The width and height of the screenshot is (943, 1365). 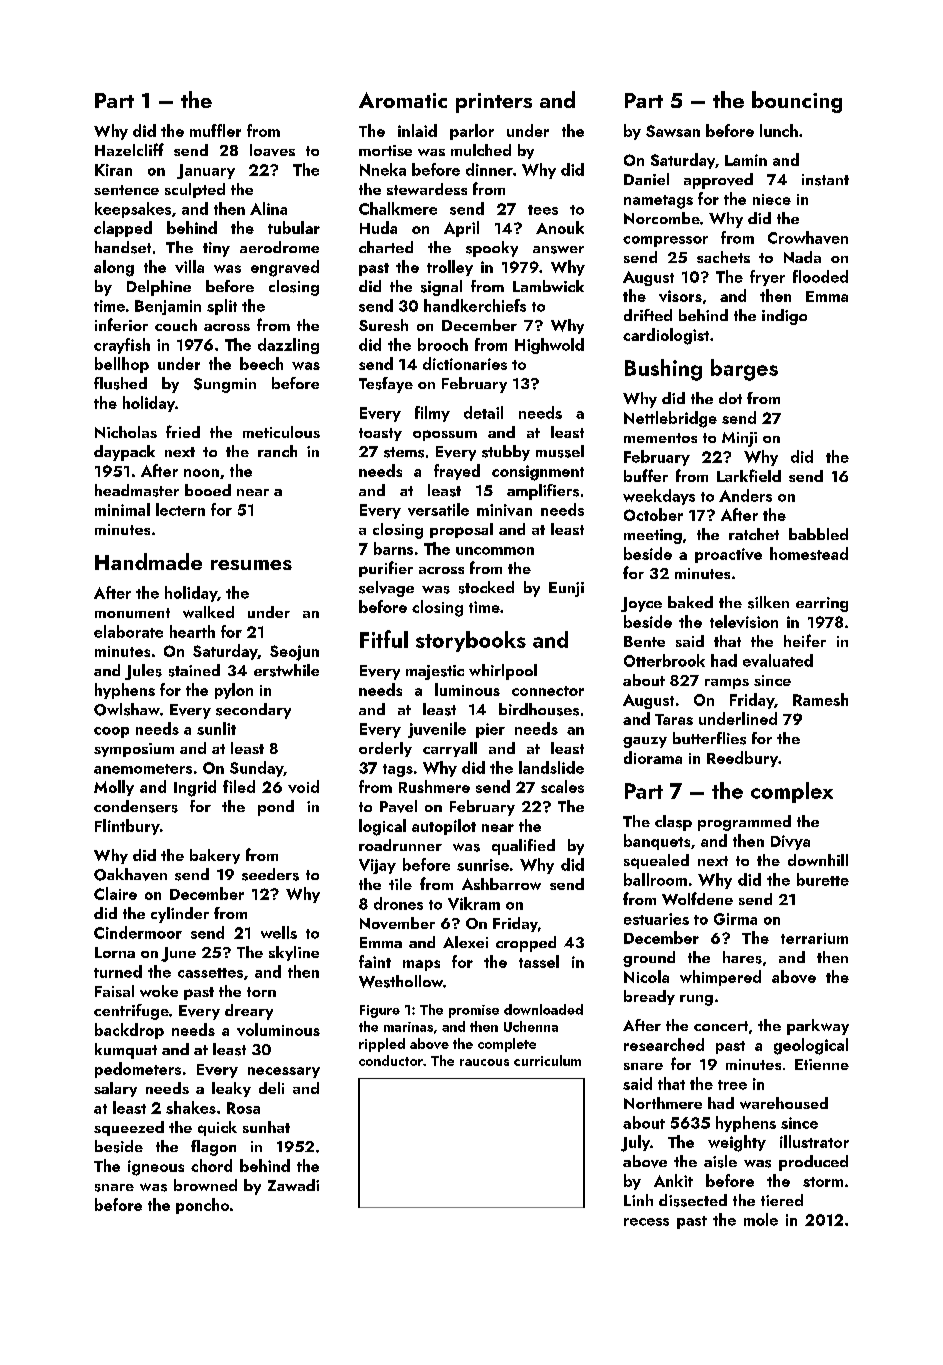 What do you see at coordinates (761, 1219) in the screenshot?
I see `mole` at bounding box center [761, 1219].
